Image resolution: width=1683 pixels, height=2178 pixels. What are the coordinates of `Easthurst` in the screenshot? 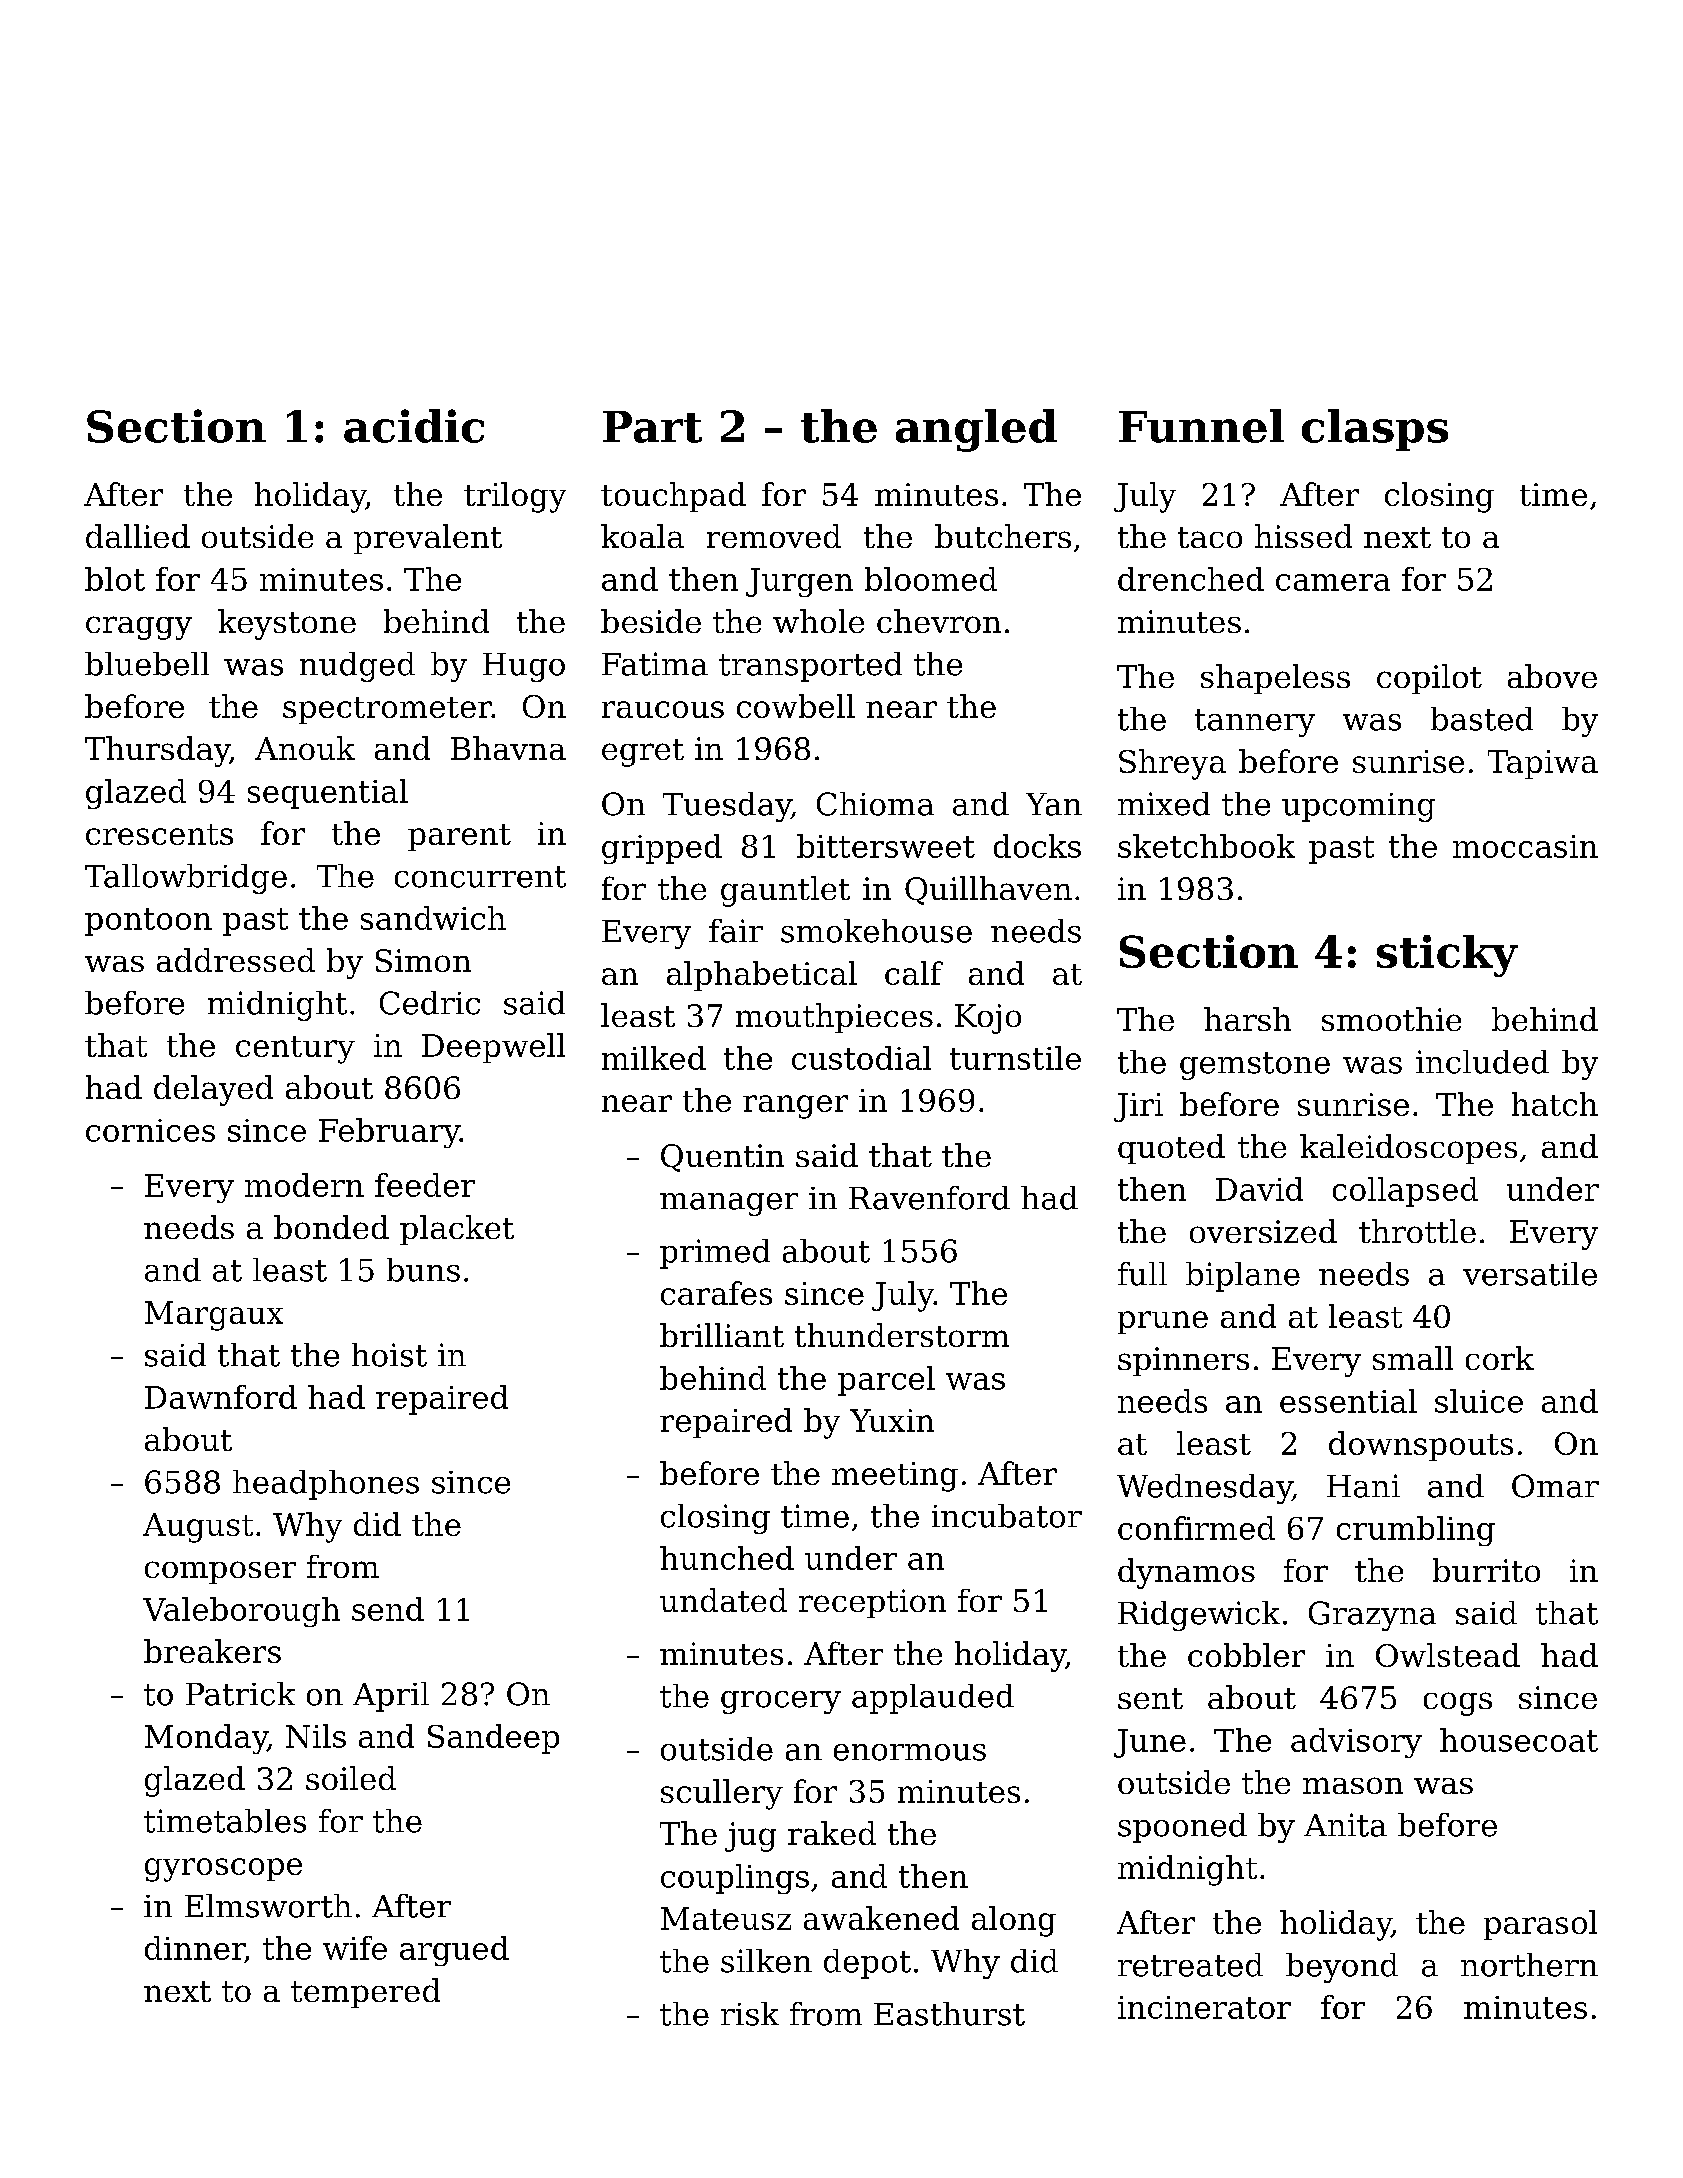 It's located at (949, 2014).
